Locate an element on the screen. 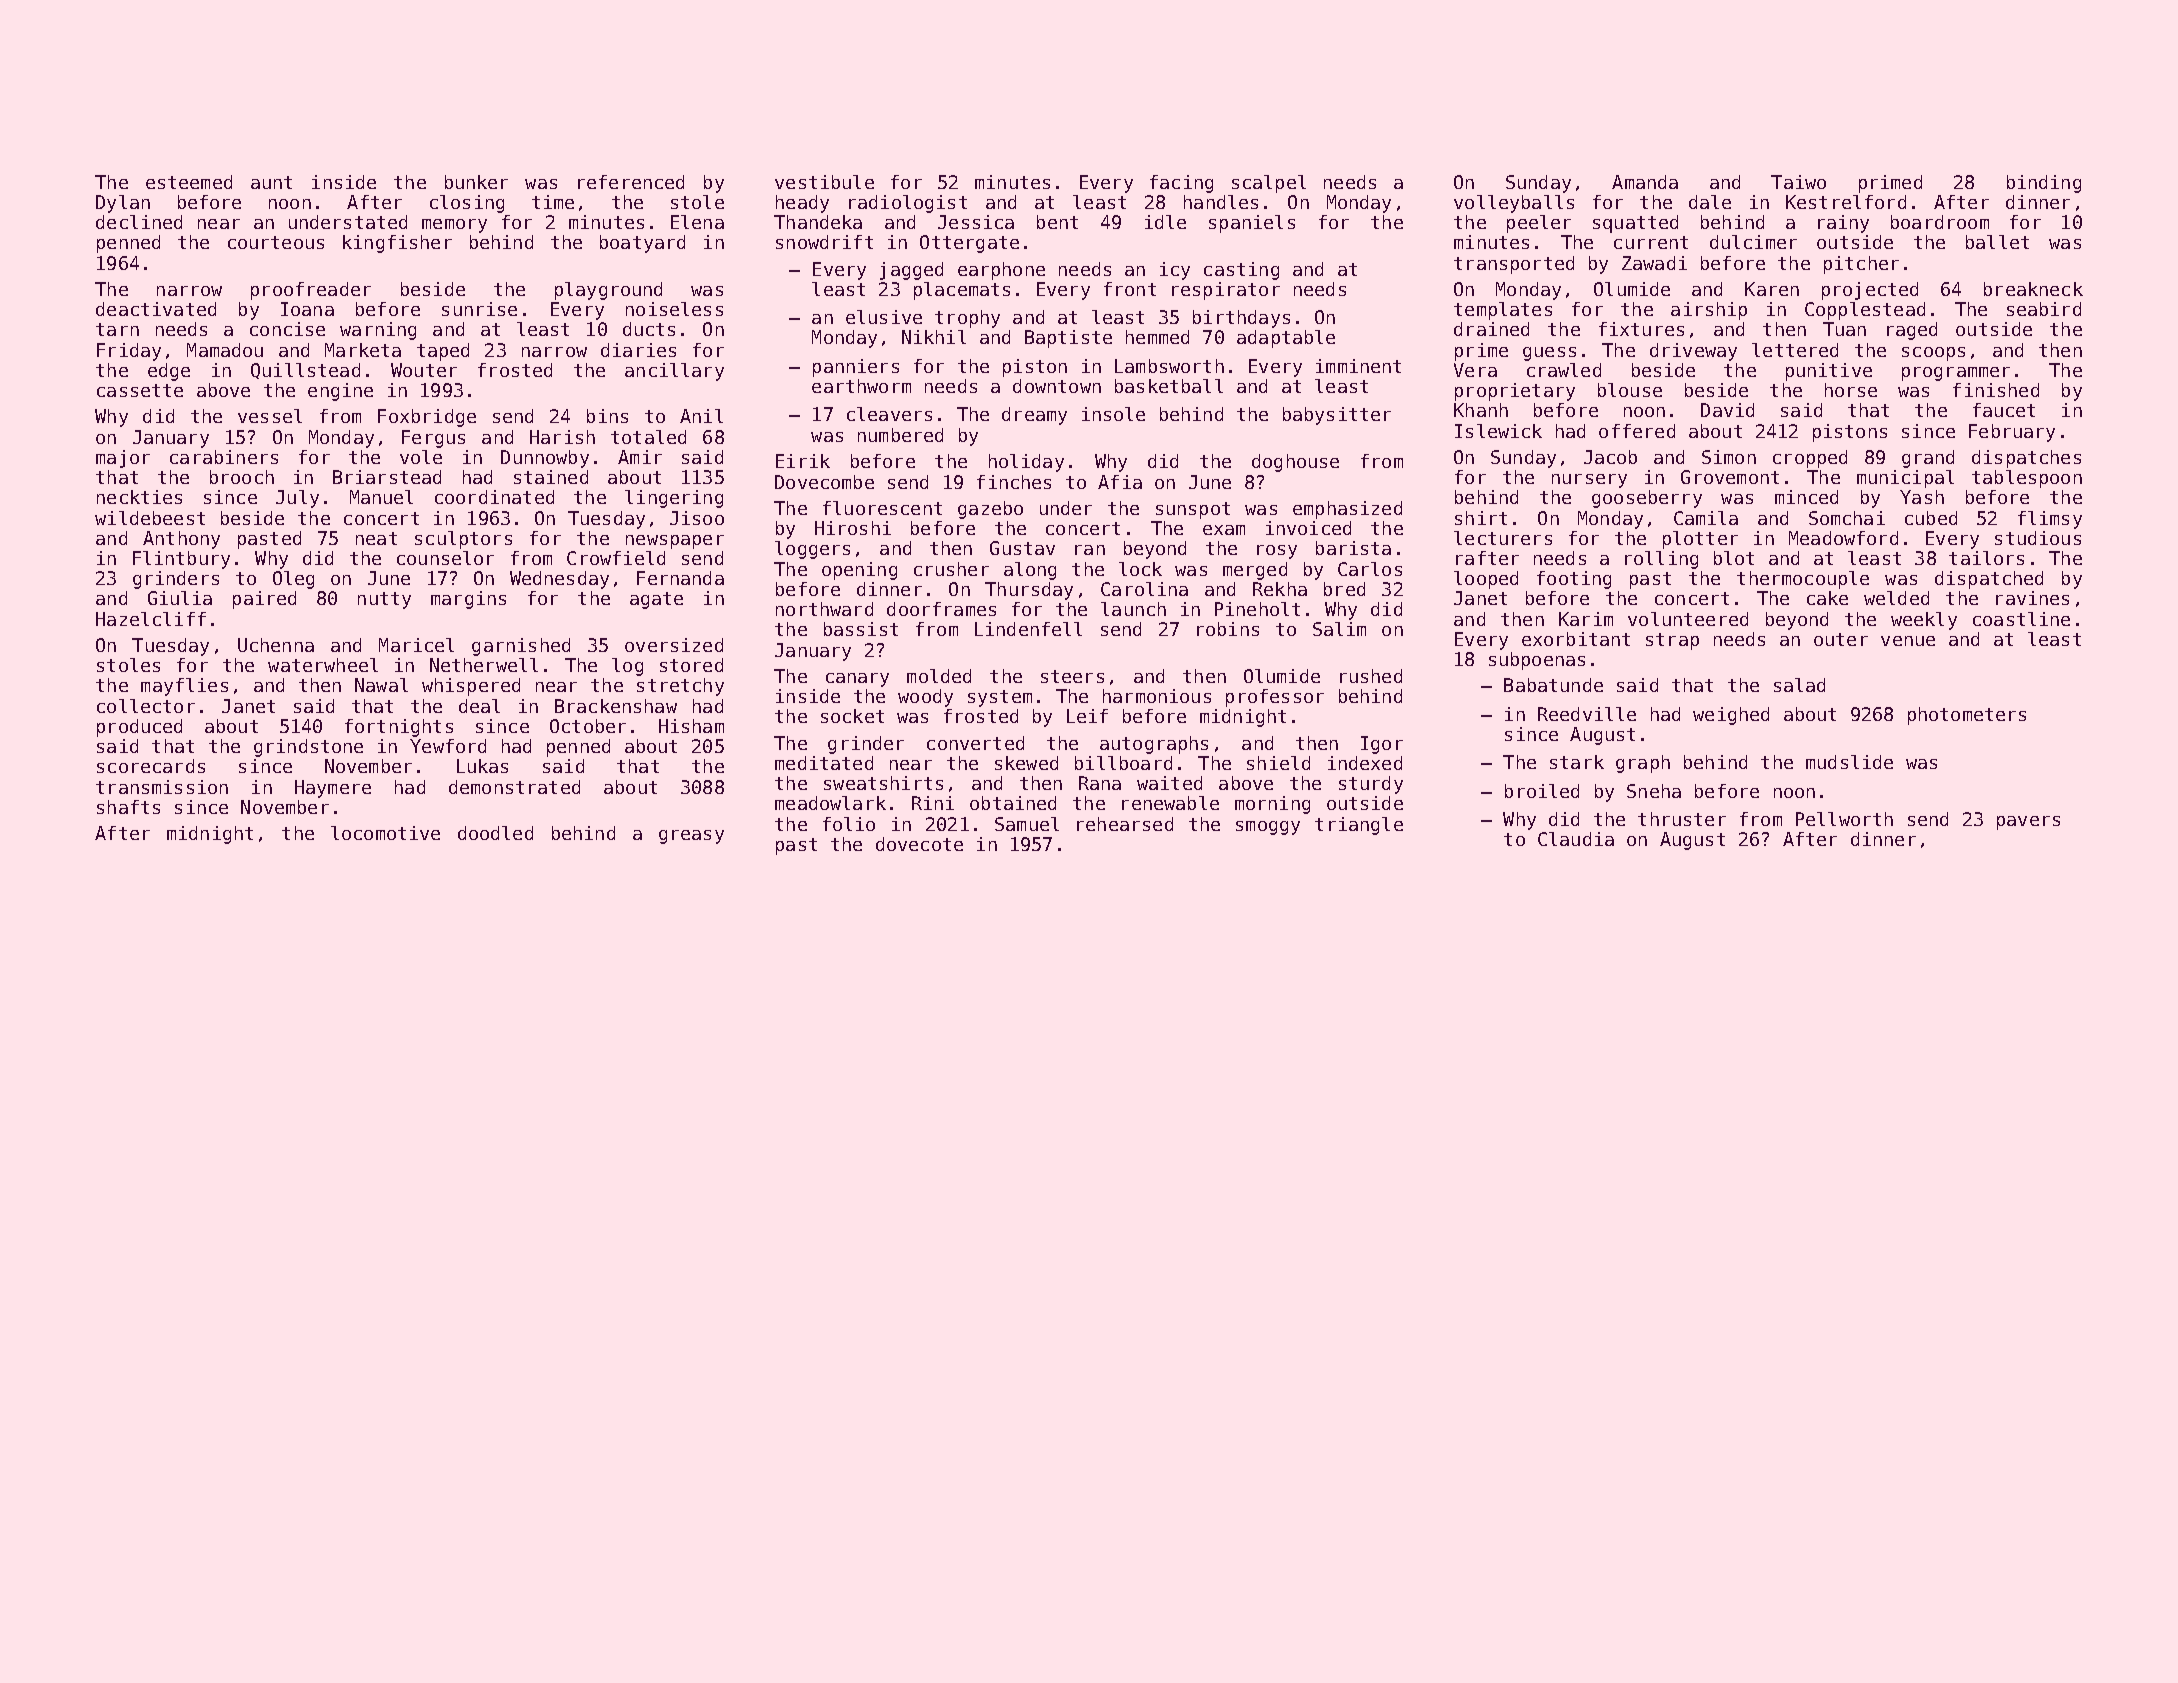 This screenshot has height=1683, width=2178. vessel is located at coordinates (270, 416).
